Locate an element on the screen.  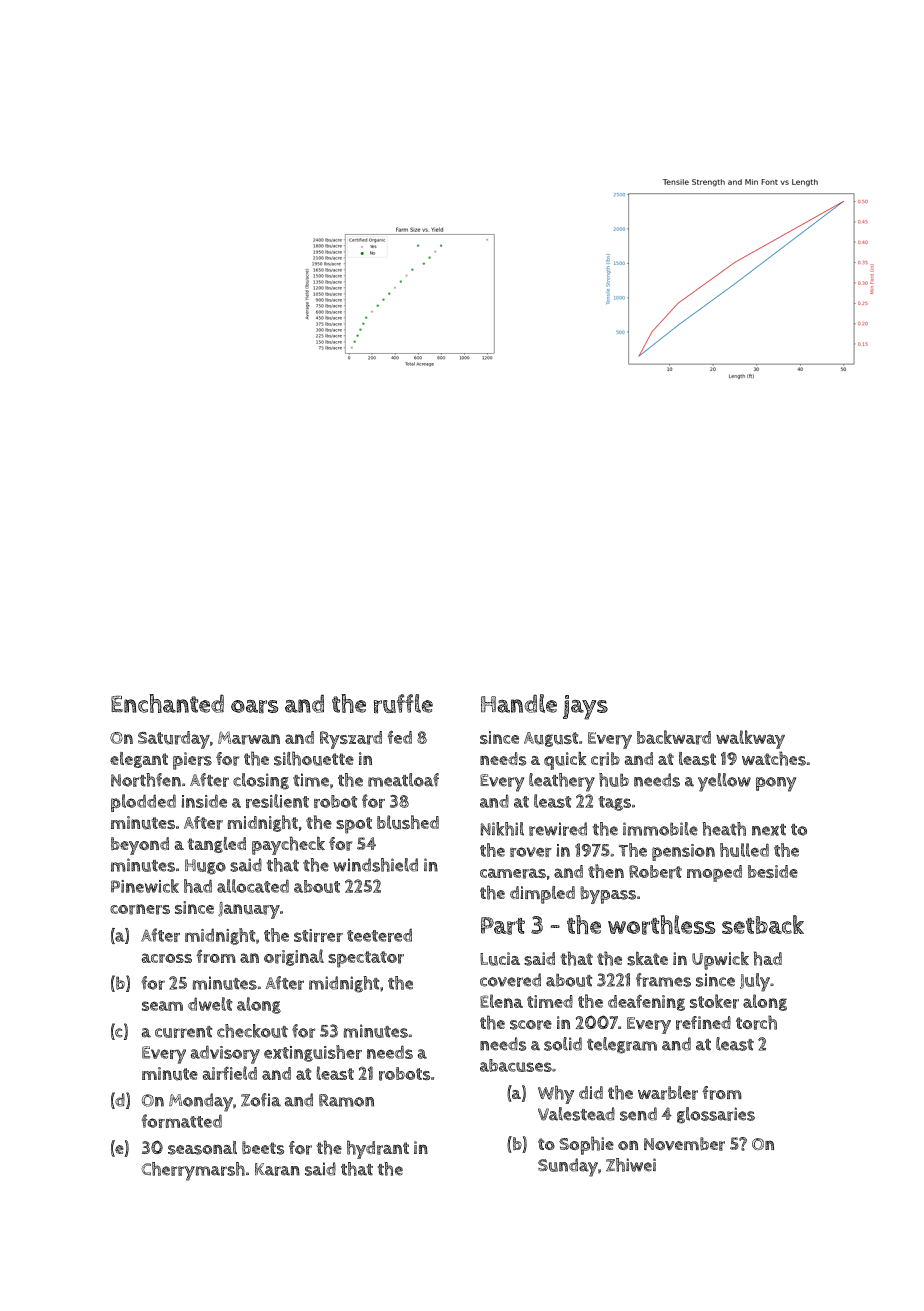
Handle is located at coordinates (519, 703).
